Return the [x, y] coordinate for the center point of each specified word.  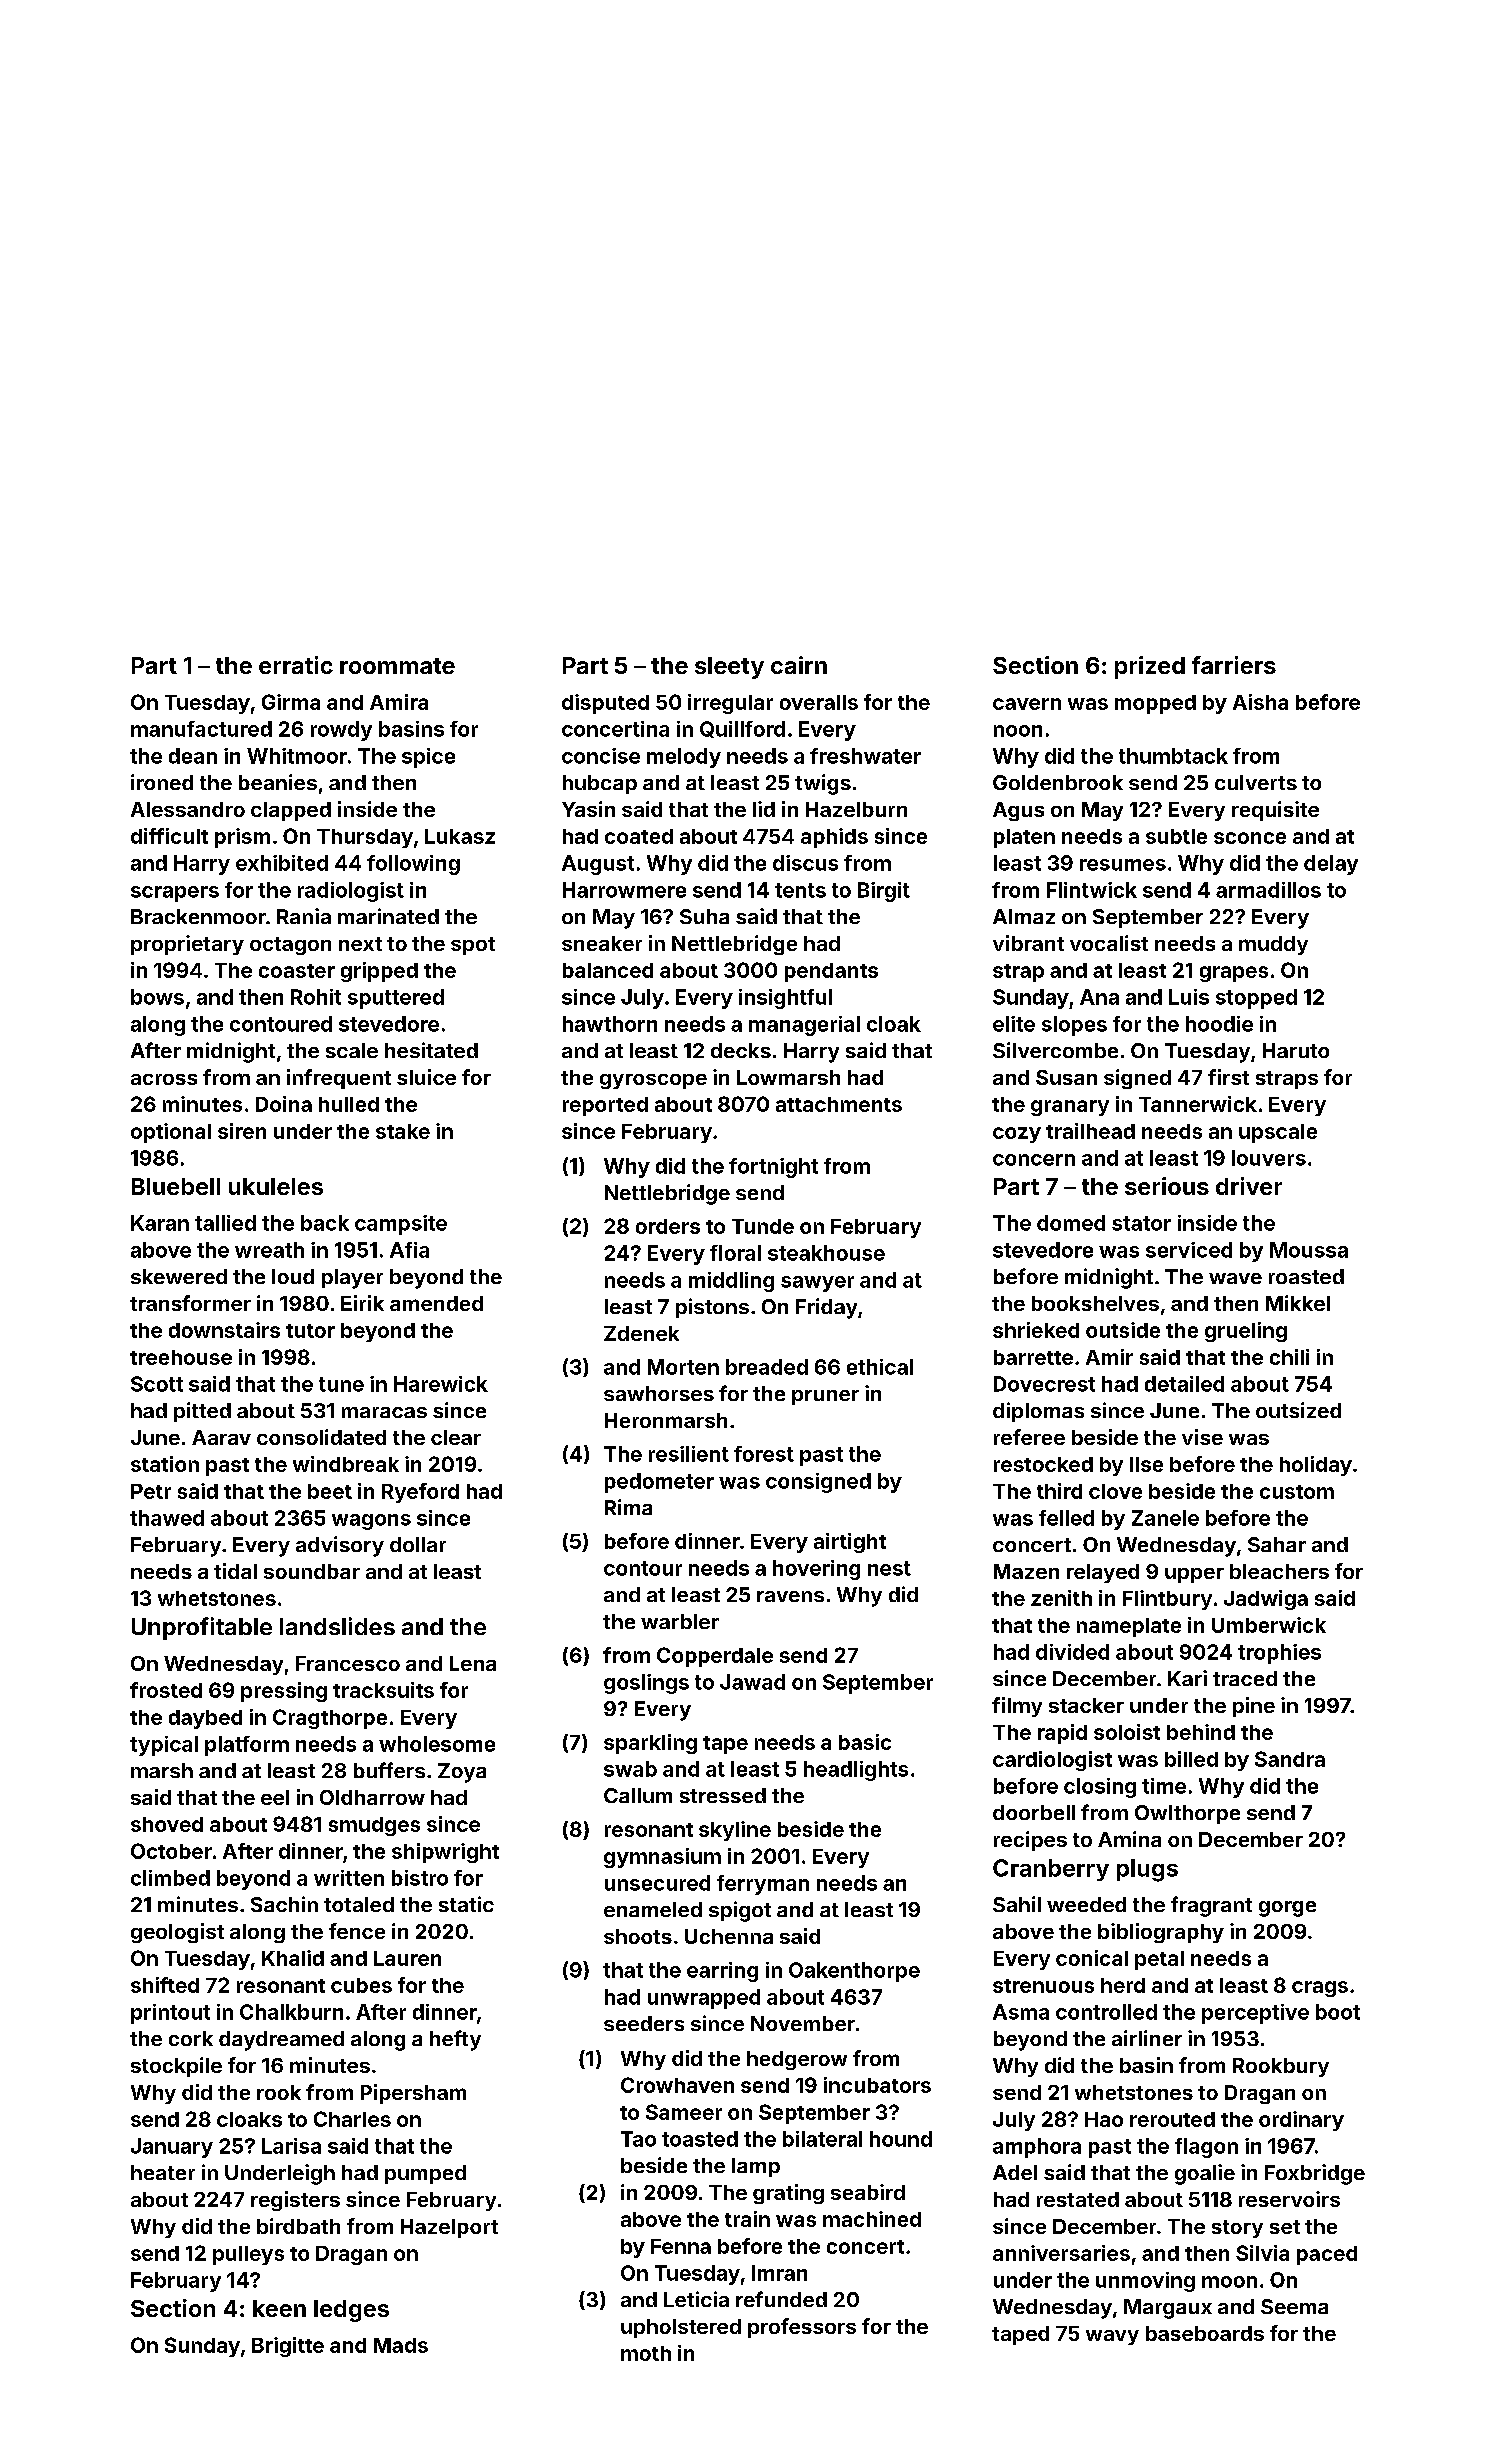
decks [741, 1050]
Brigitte [288, 2347]
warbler [680, 1621]
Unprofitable [202, 1628]
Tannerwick [1198, 1104]
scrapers [175, 894]
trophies [1279, 1654]
